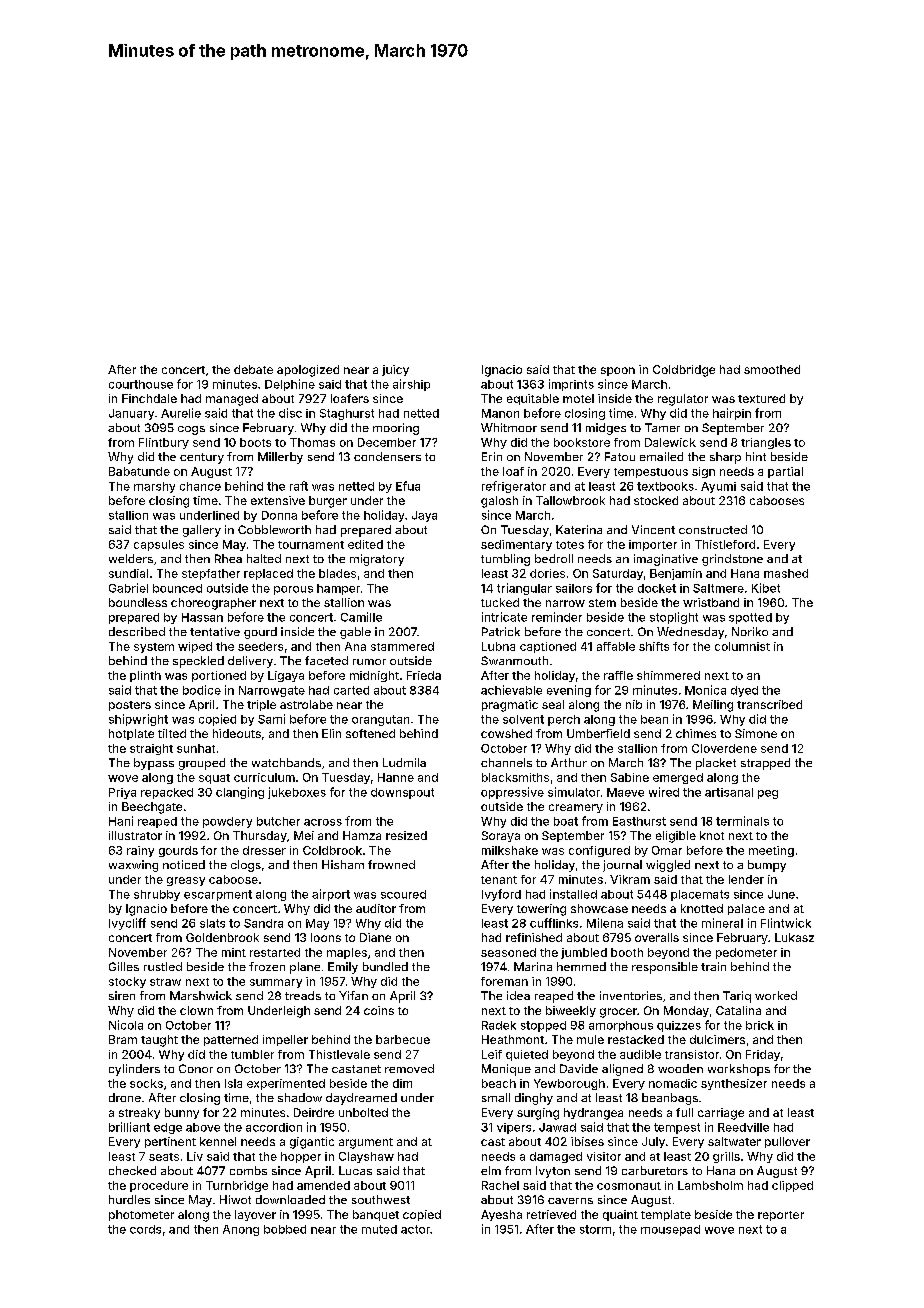 This screenshot has width=924, height=1308. Describe the element at coordinates (387, 442) in the screenshot. I see `December` at that location.
